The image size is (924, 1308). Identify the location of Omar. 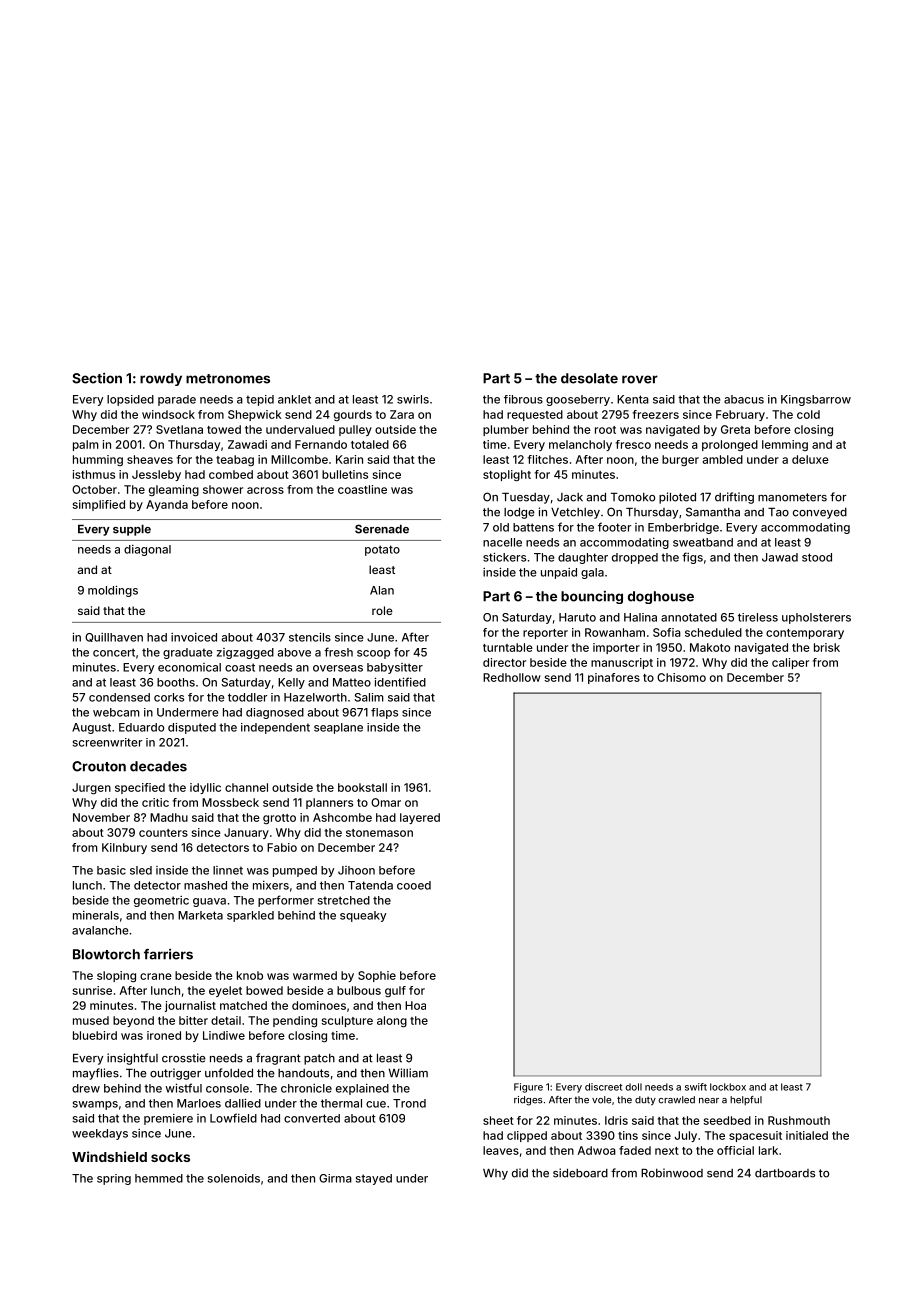
(386, 802).
